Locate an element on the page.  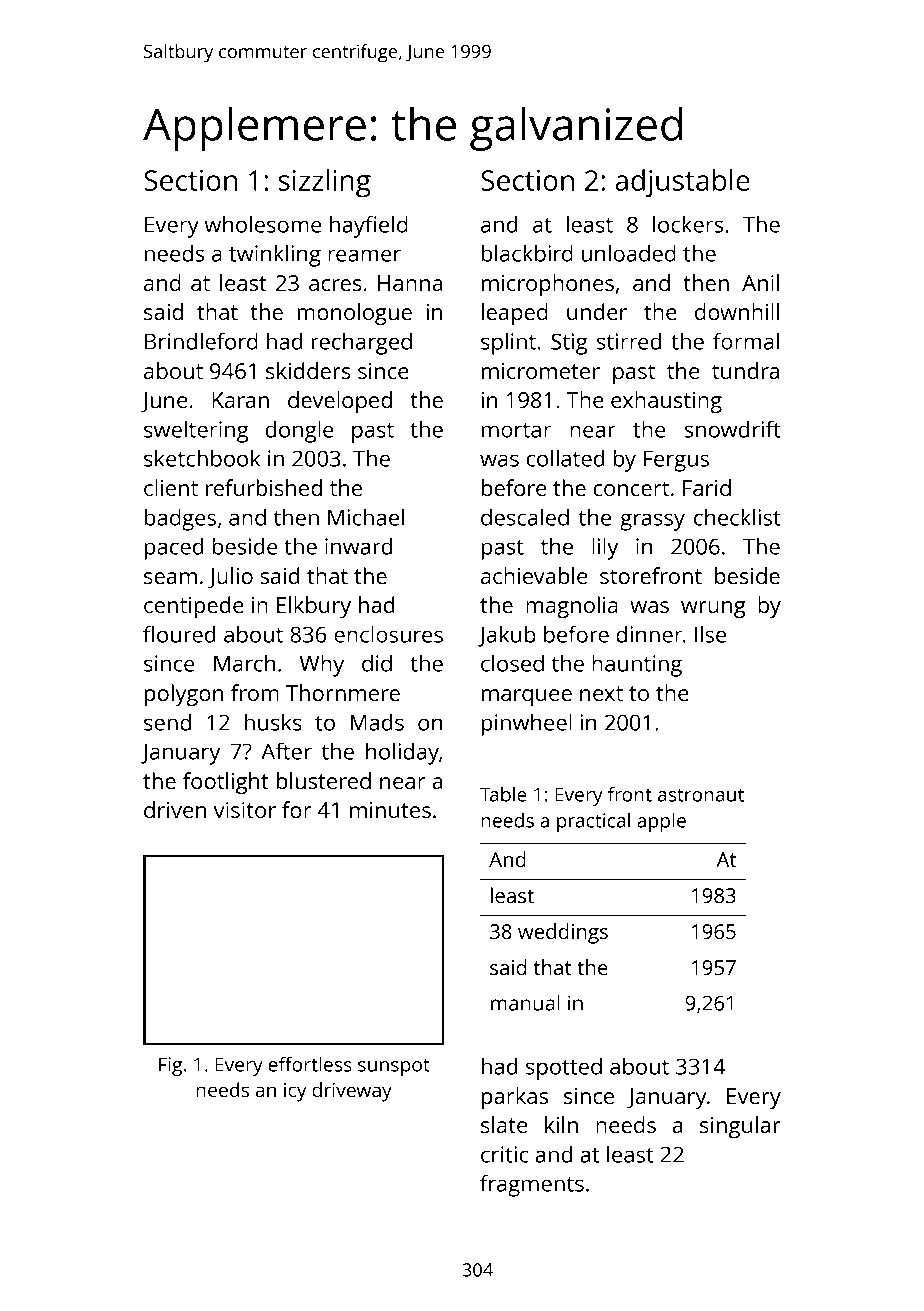
driven is located at coordinates (175, 809).
